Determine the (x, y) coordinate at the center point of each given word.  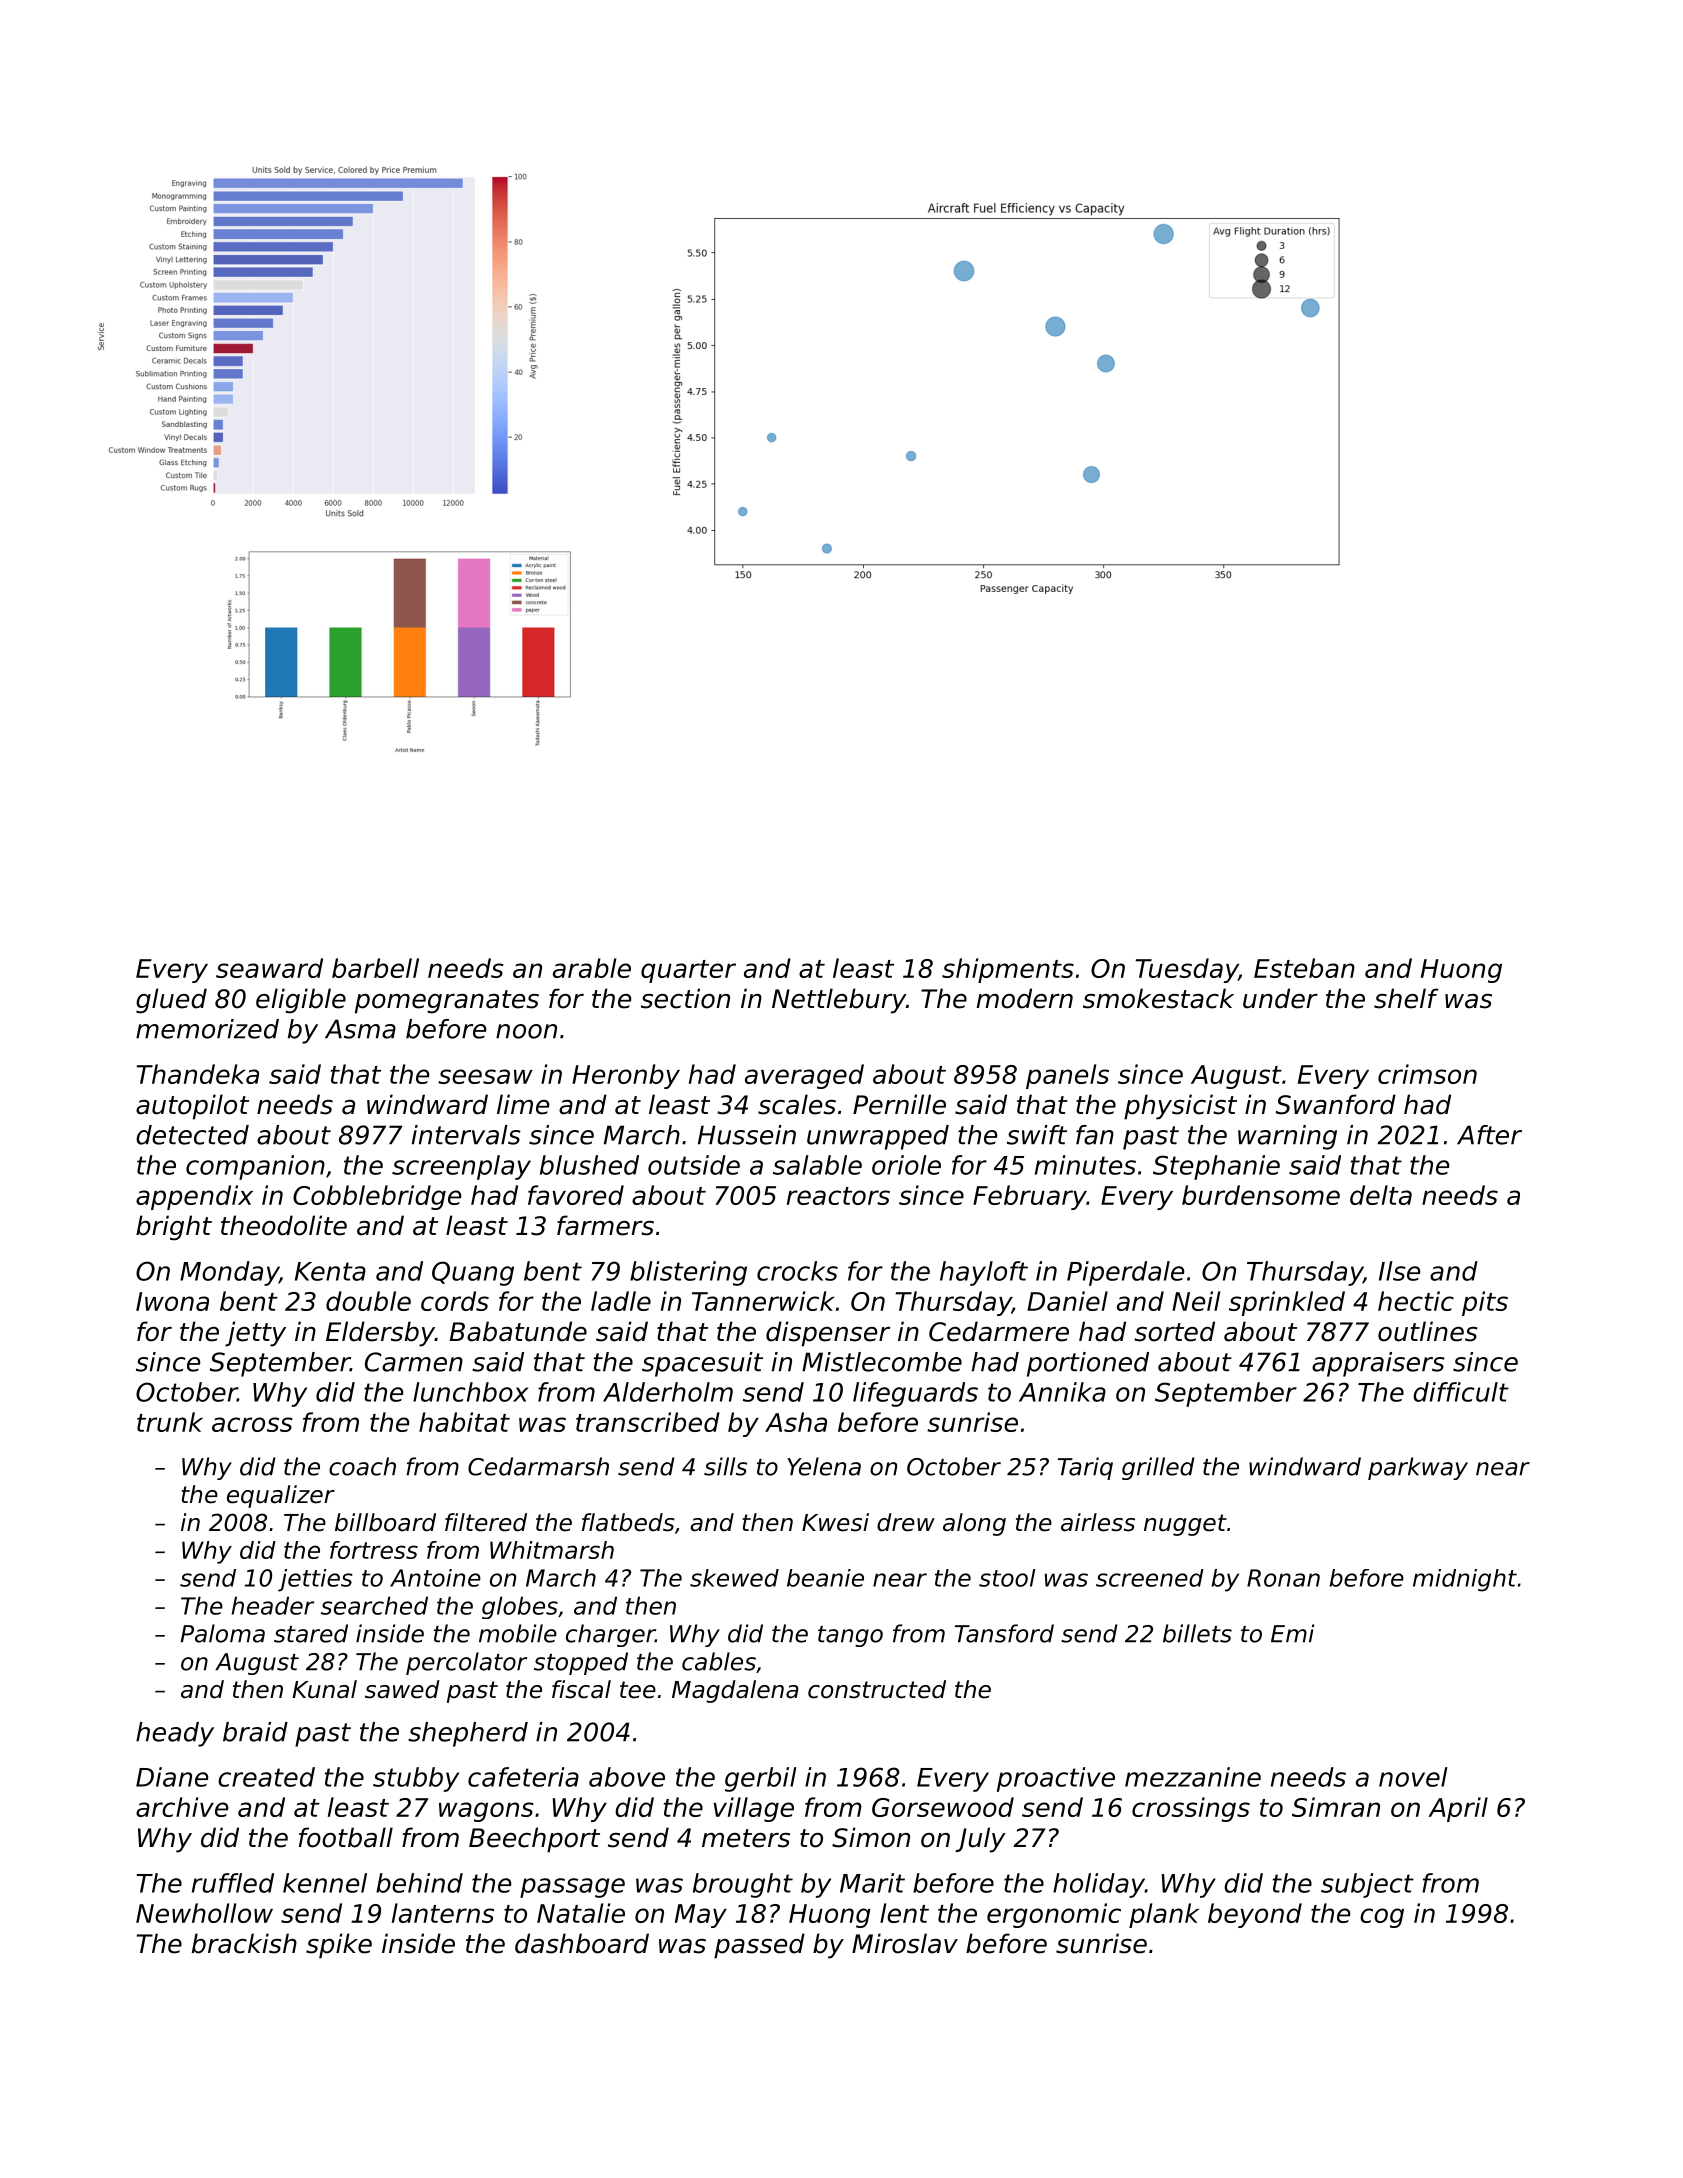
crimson (1427, 1074)
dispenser (828, 1334)
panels (1067, 1076)
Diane (172, 1777)
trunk (170, 1422)
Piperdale (1125, 1273)
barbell (375, 968)
